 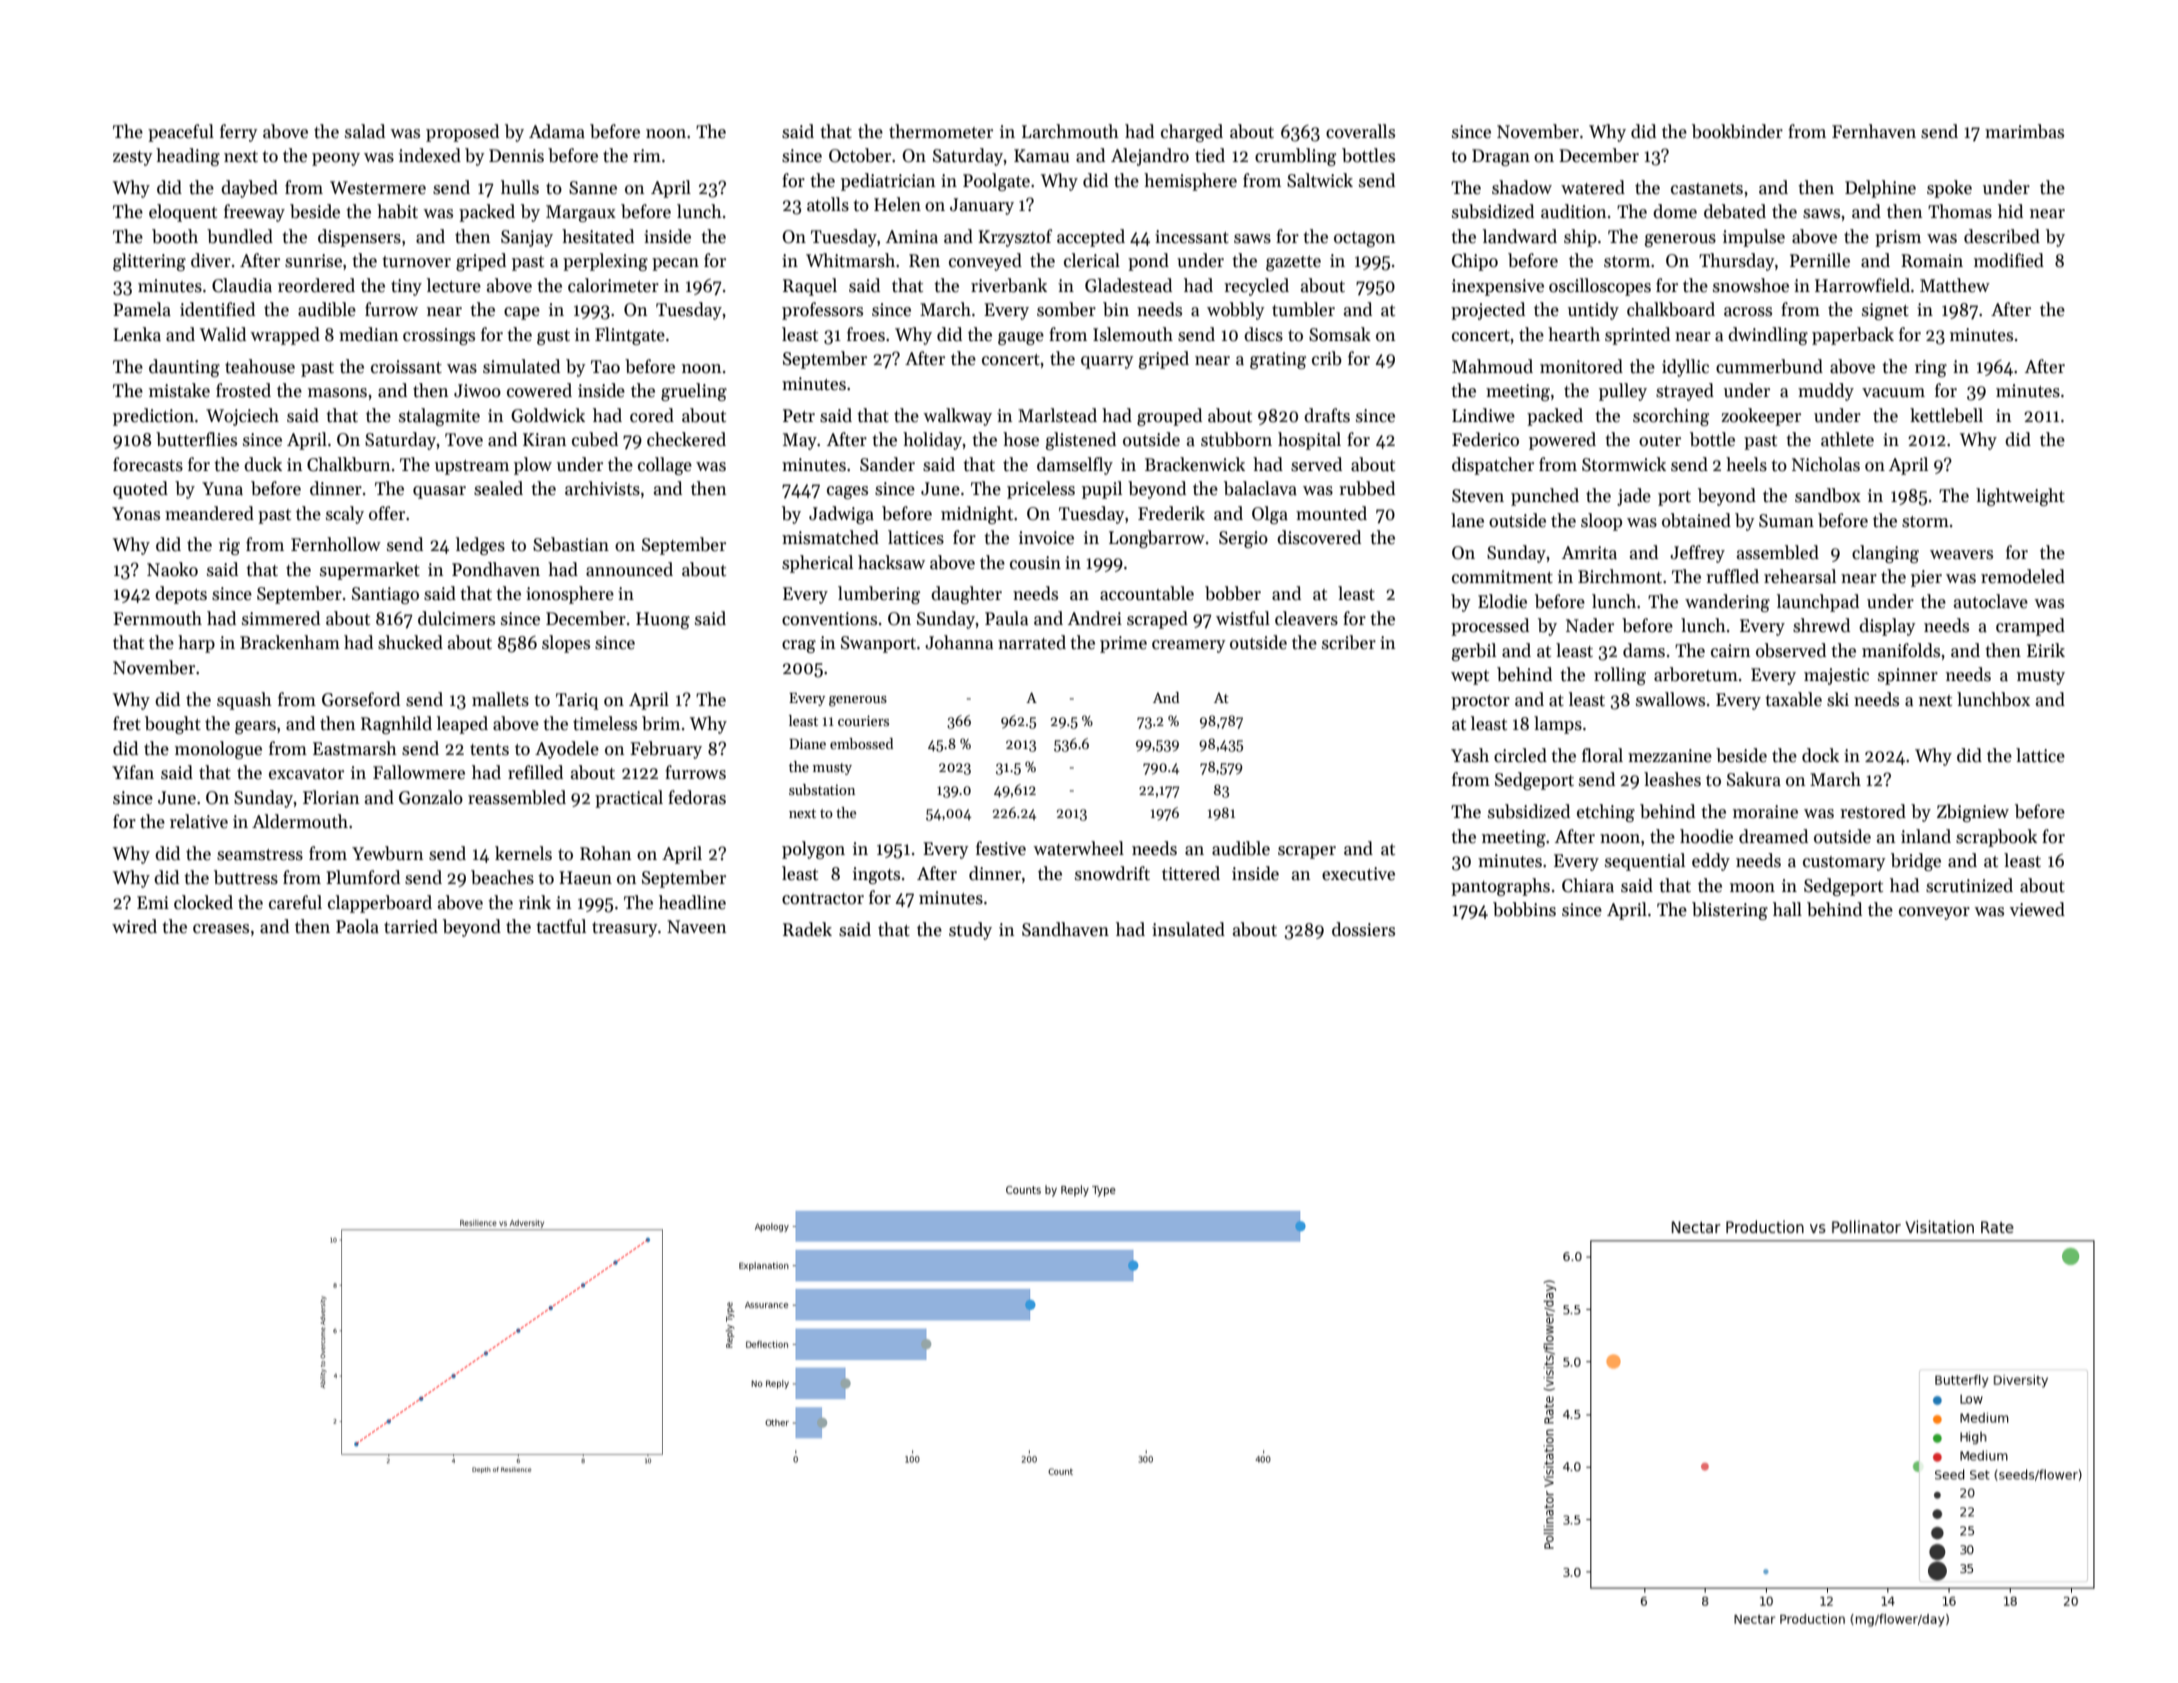 What do you see at coordinates (2024, 131) in the screenshot?
I see `marimbas` at bounding box center [2024, 131].
